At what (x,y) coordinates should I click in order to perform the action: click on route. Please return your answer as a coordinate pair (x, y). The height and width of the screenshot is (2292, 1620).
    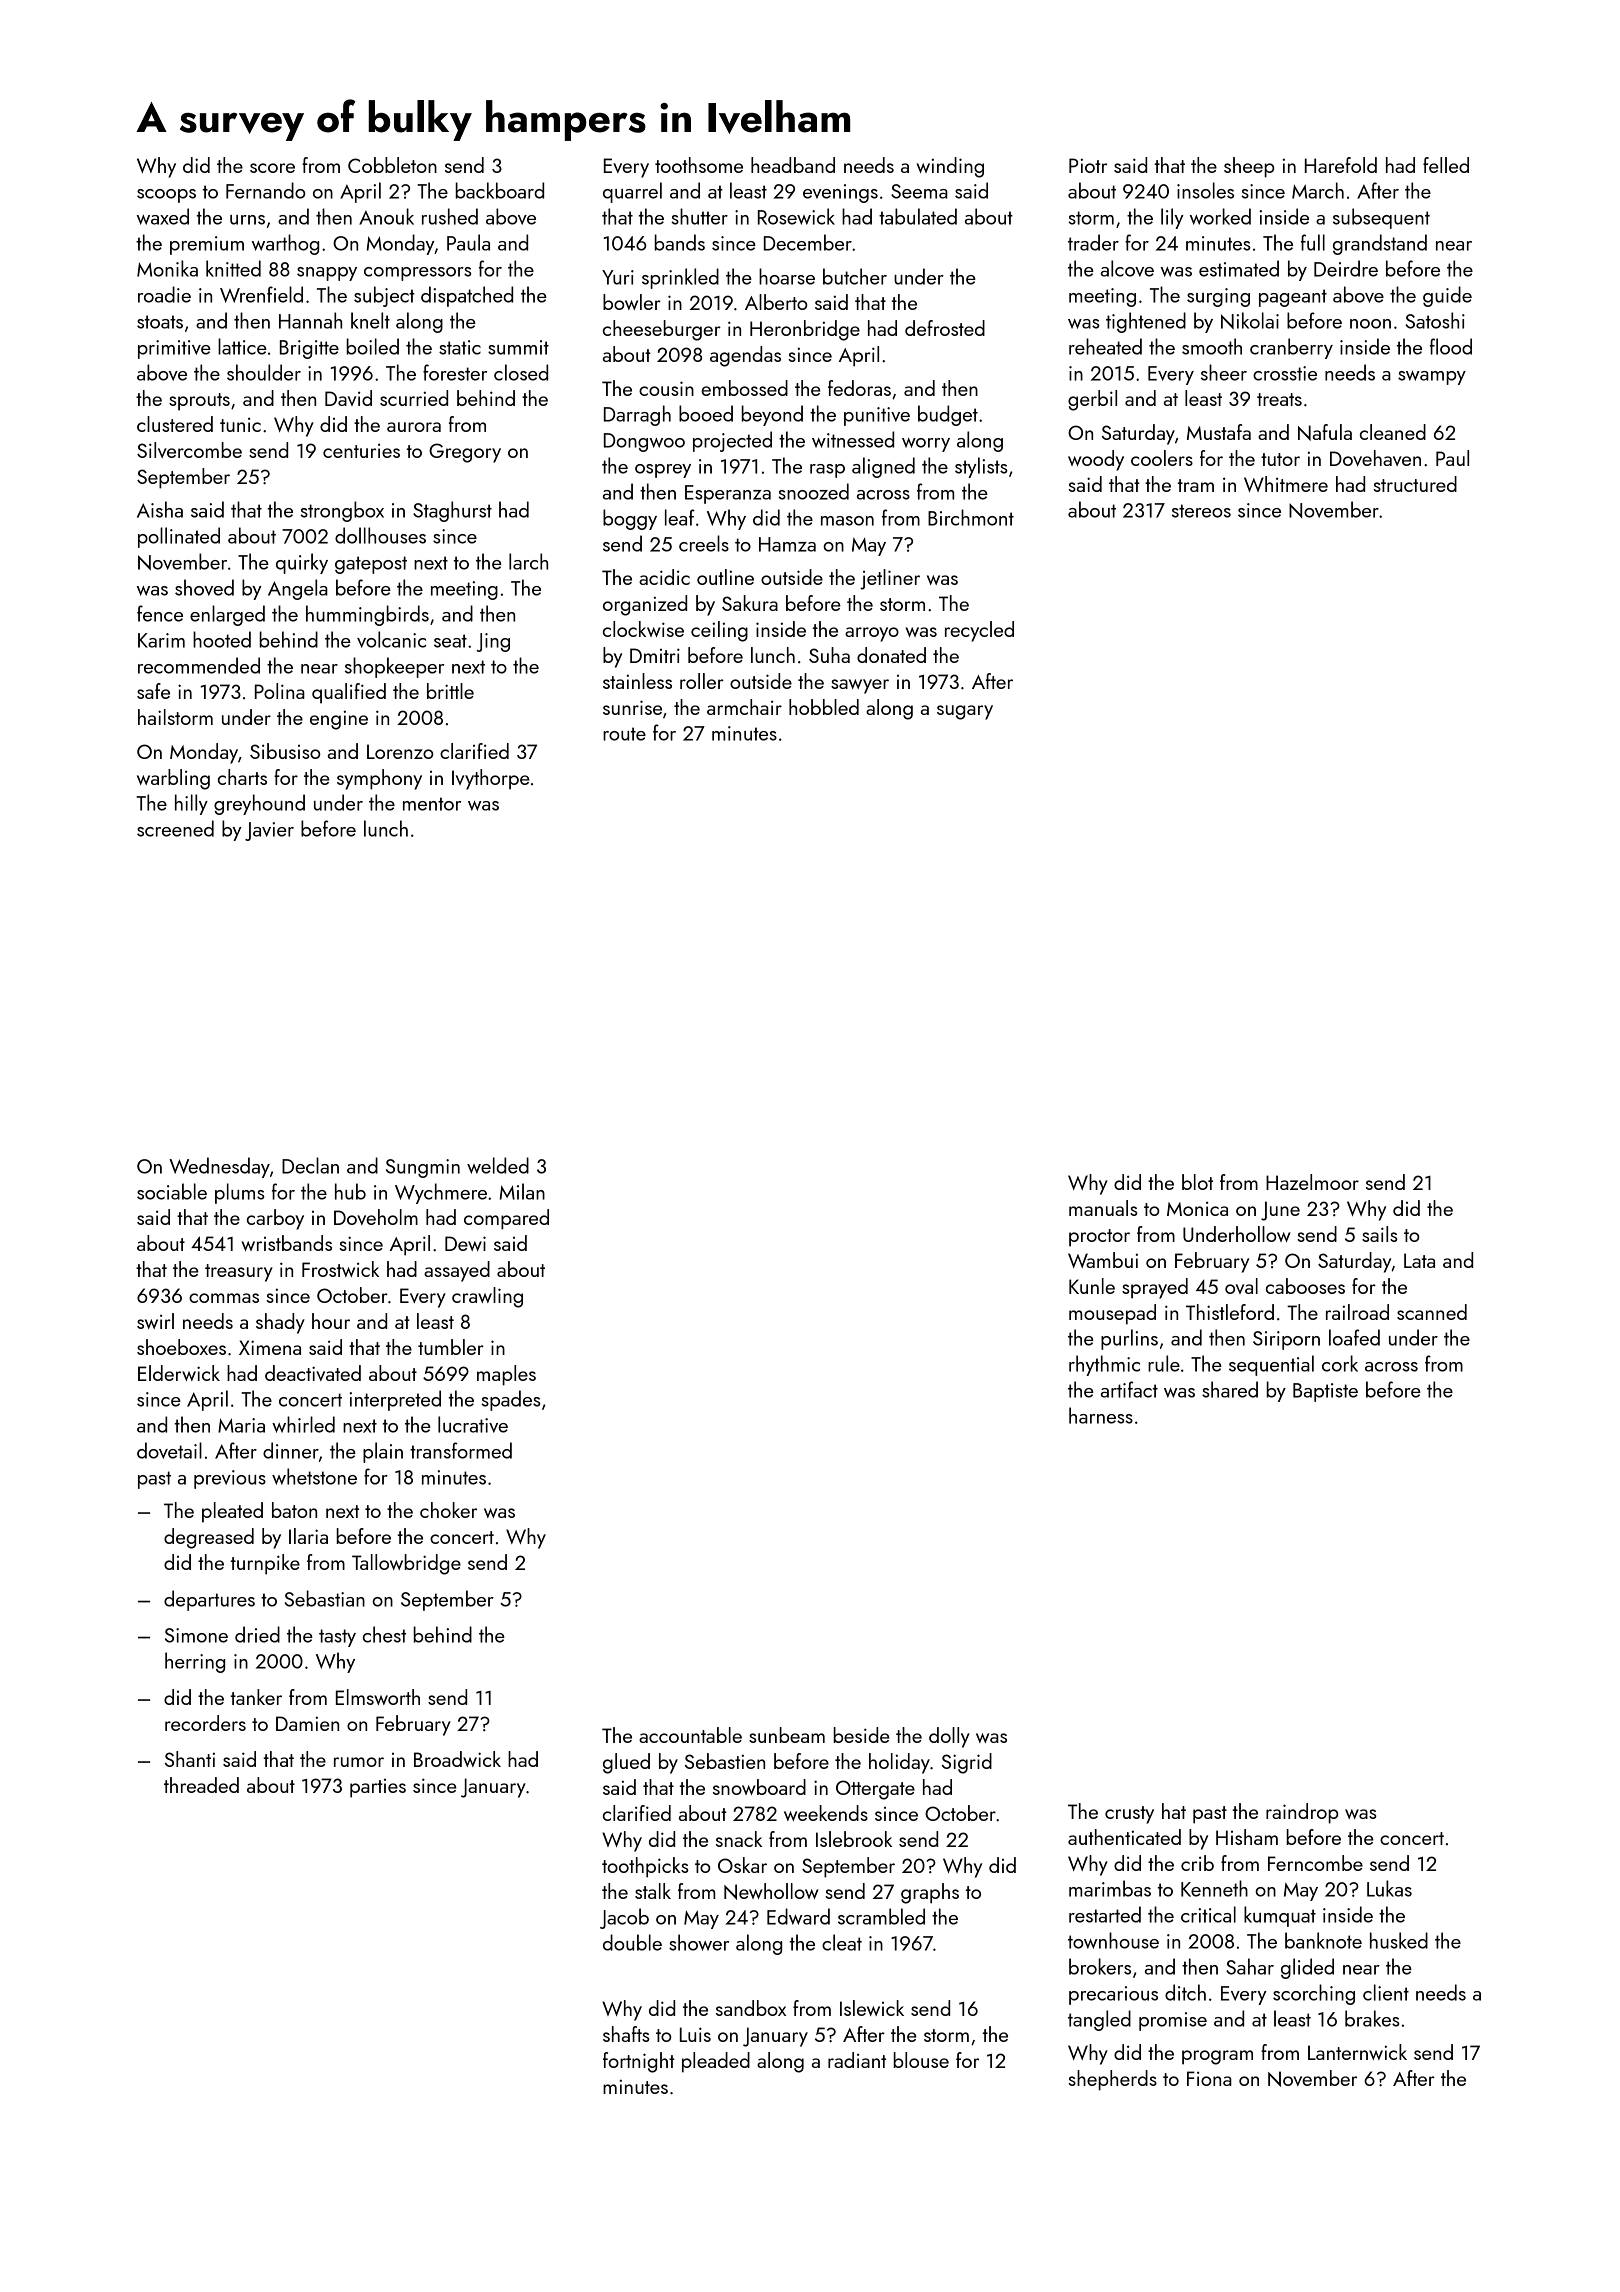
    Looking at the image, I should click on (624, 734).
